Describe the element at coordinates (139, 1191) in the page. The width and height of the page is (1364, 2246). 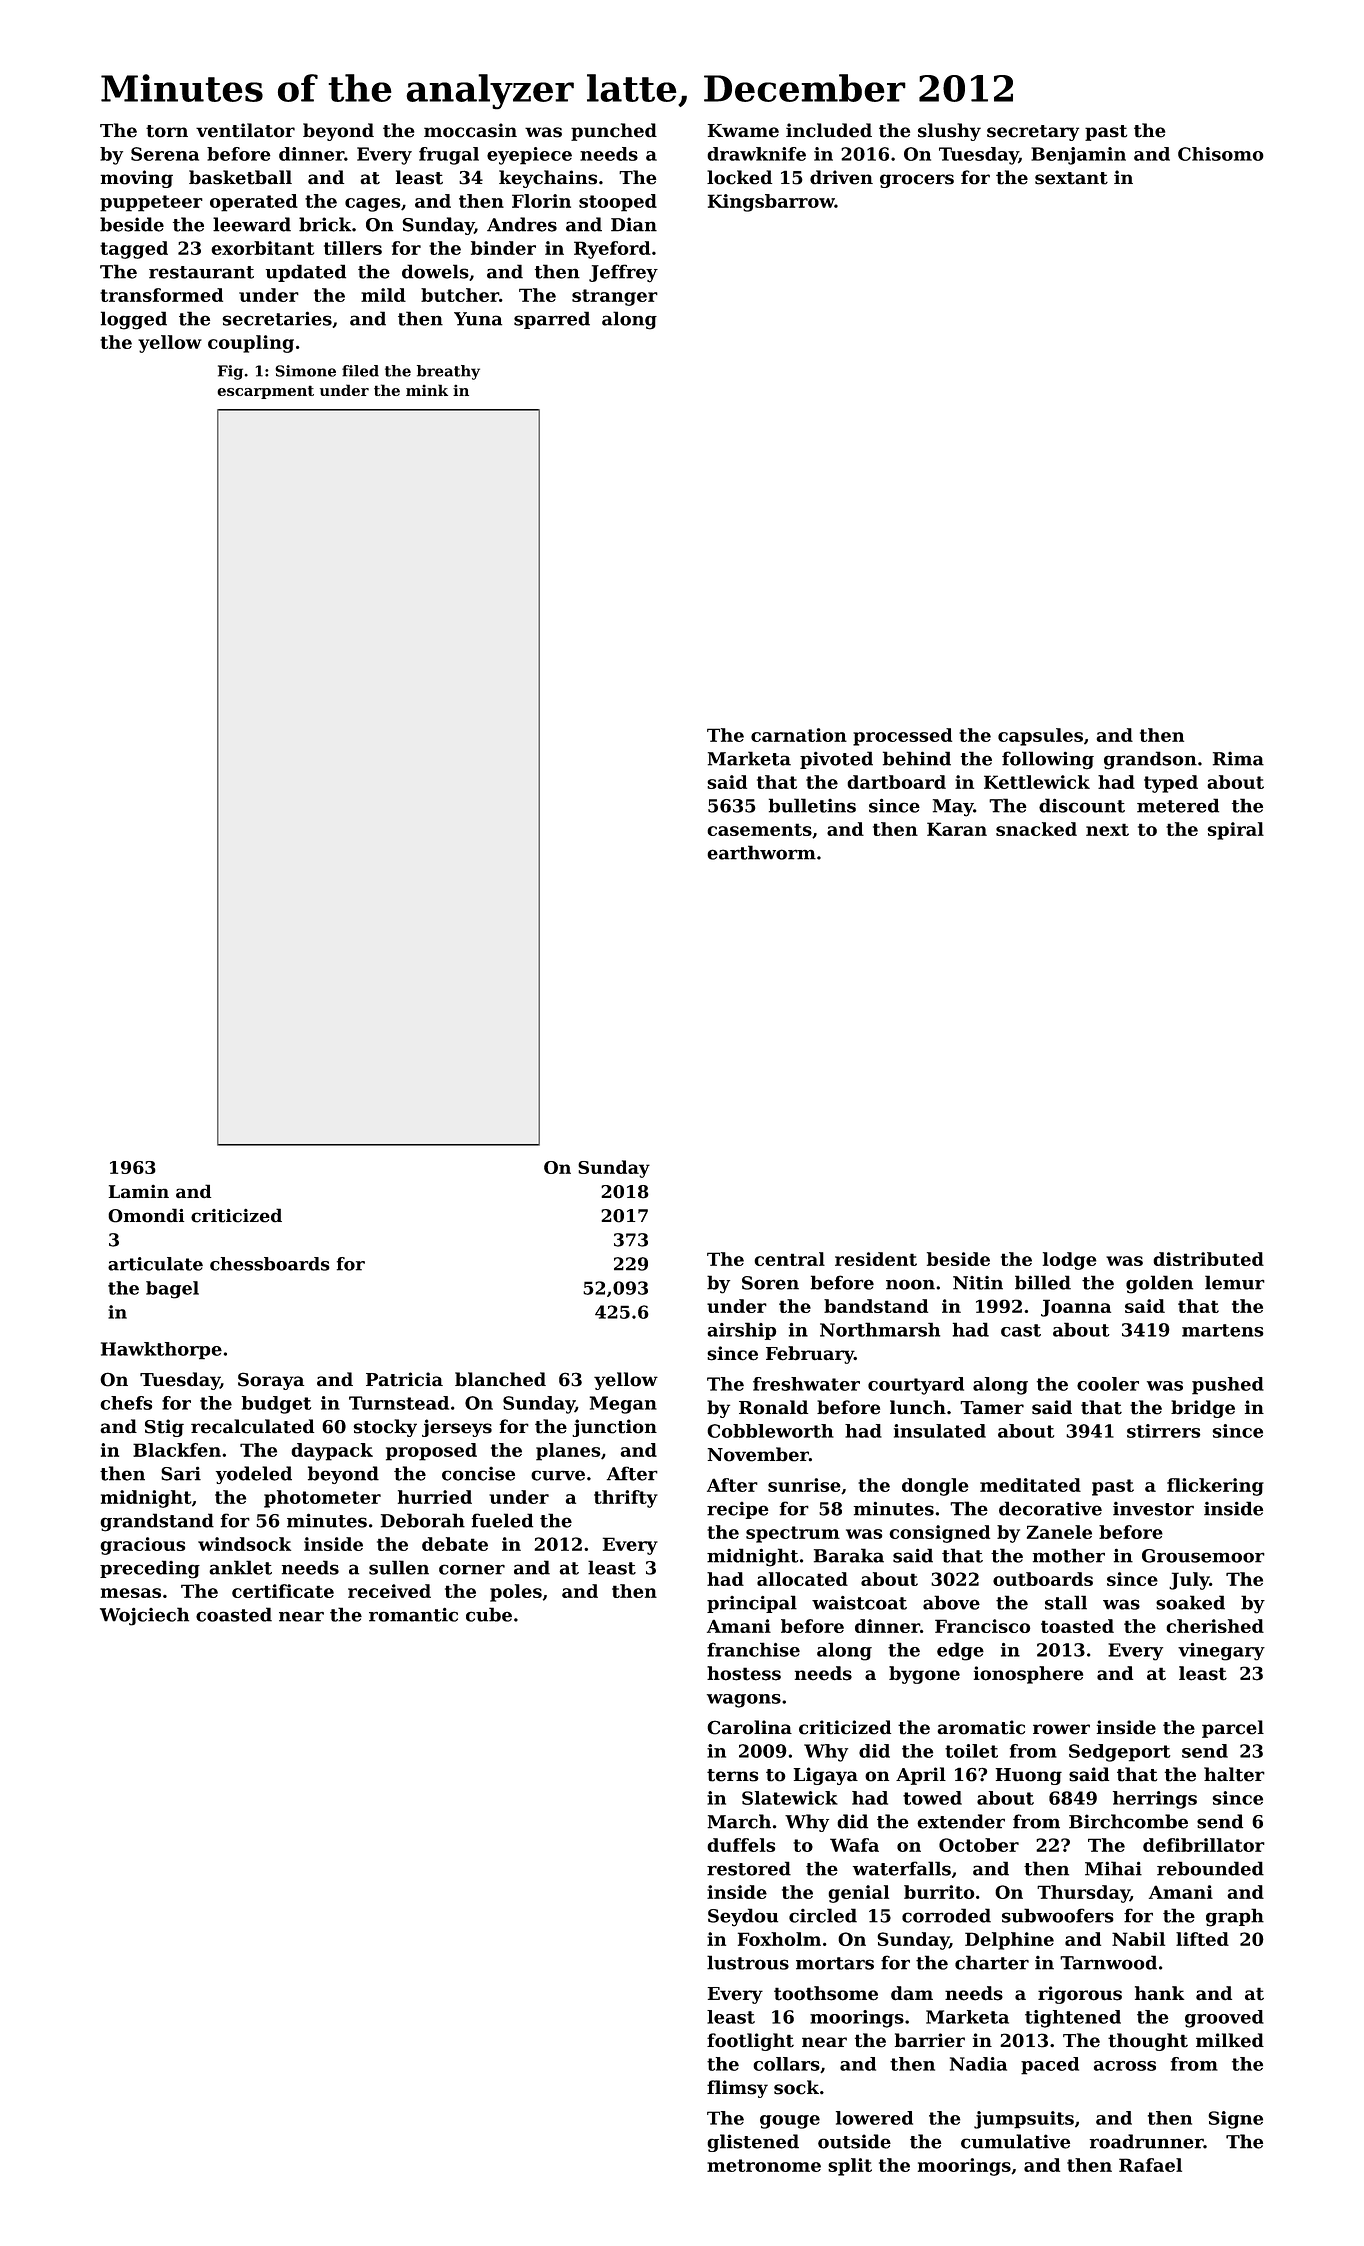
I see `Lamin` at that location.
